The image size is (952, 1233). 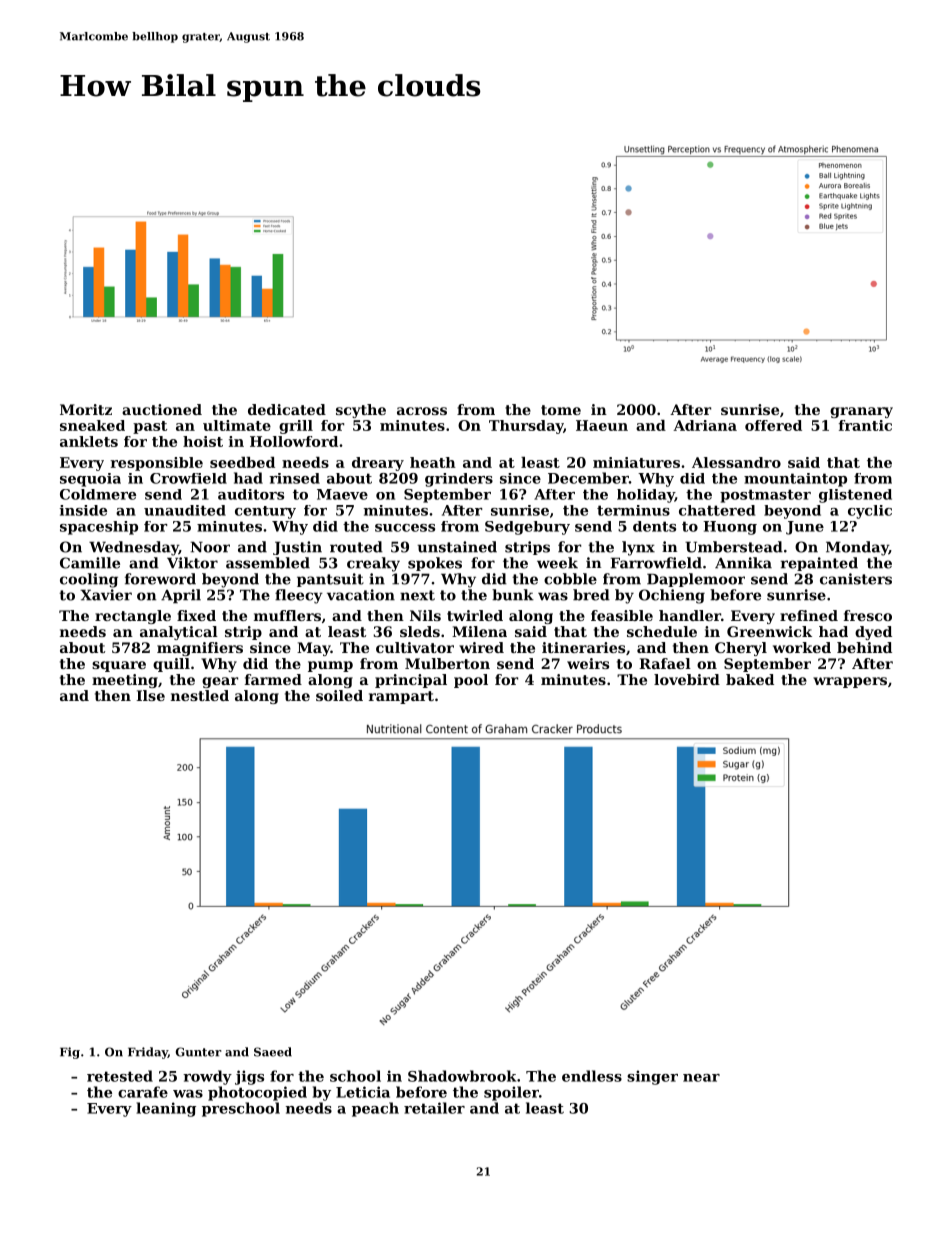 I want to click on behind, so click(x=864, y=647).
